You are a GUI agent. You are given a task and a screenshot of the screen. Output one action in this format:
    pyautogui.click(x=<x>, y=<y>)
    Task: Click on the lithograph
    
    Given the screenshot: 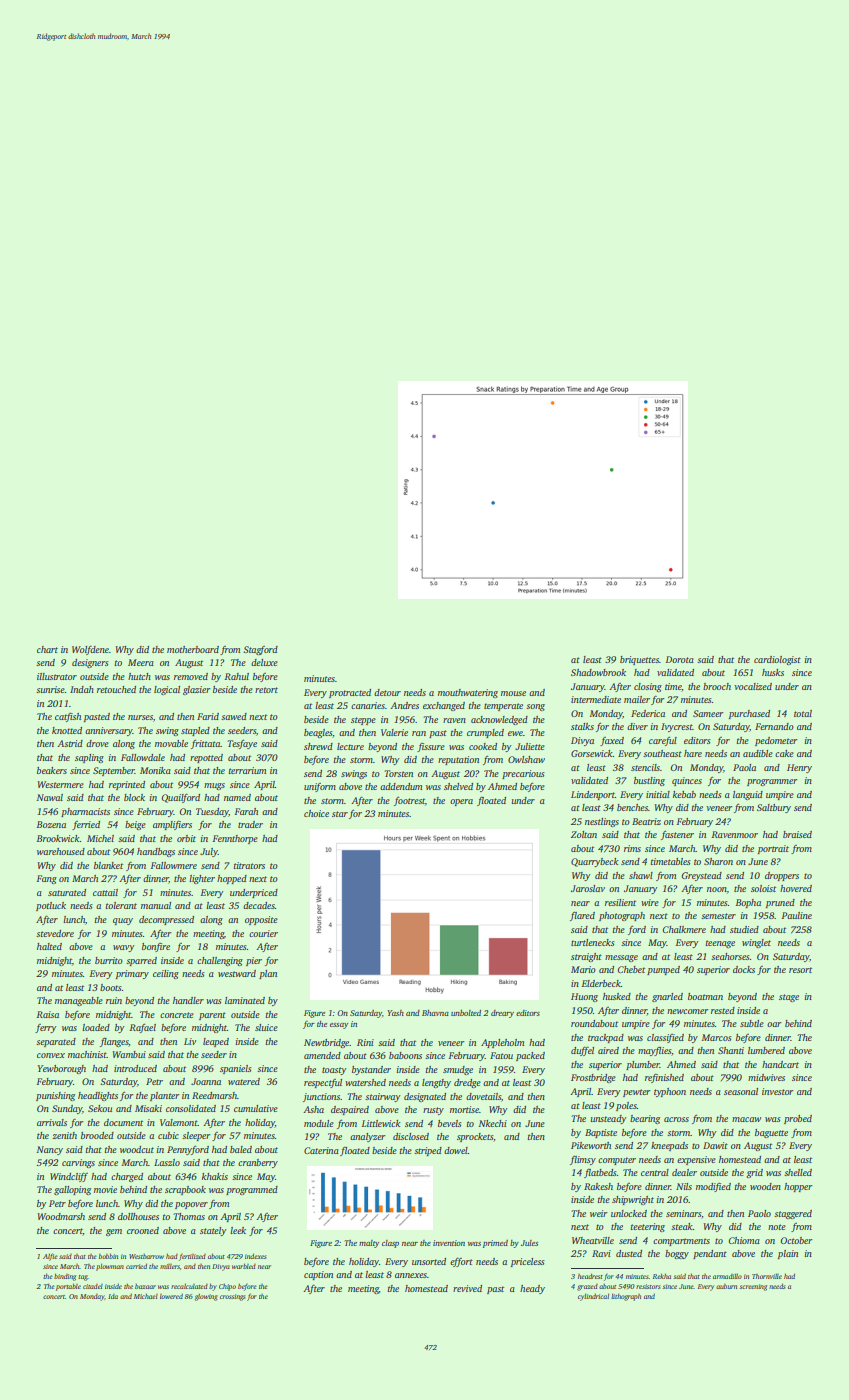 What is the action you would take?
    pyautogui.click(x=626, y=1297)
